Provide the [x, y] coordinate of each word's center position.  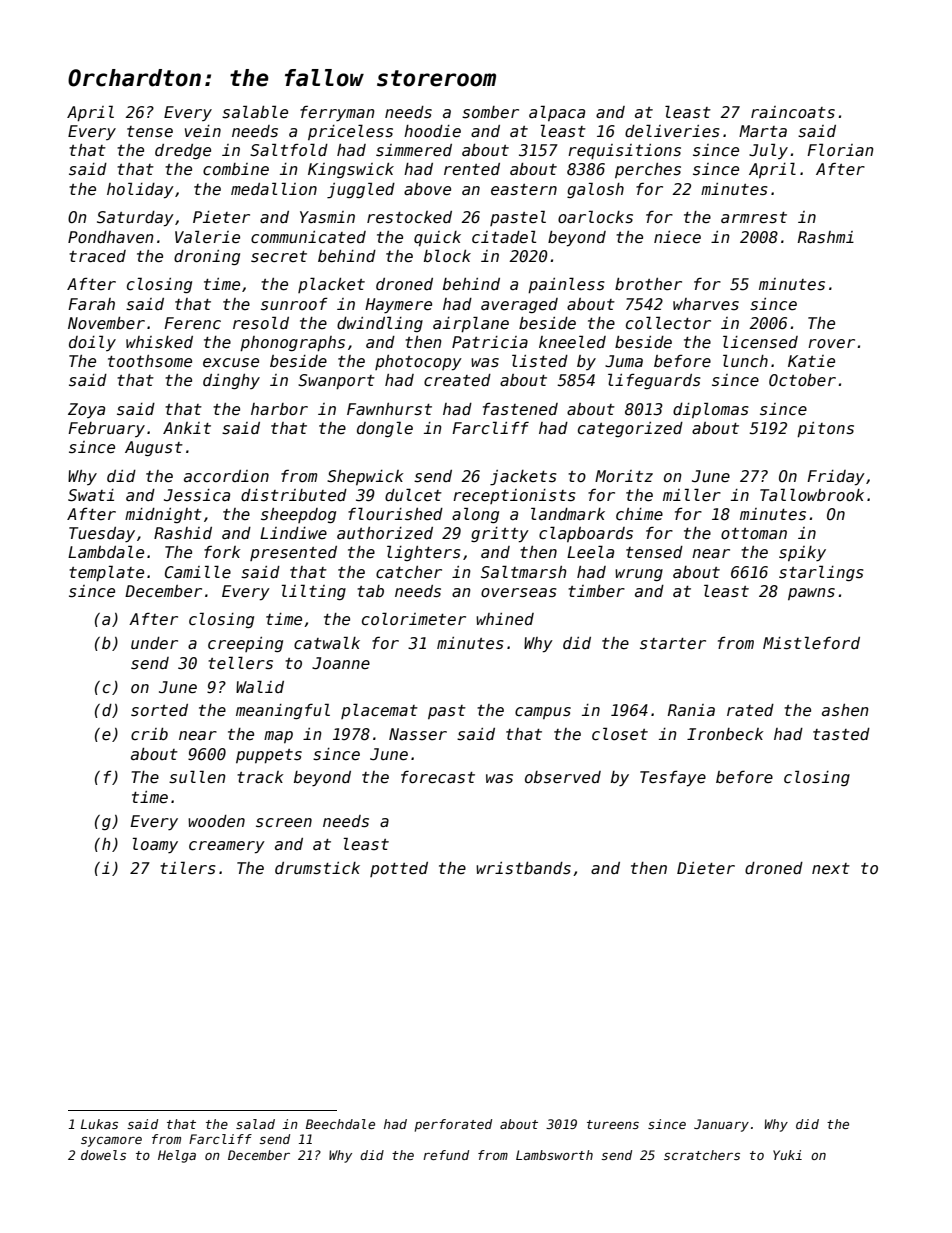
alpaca [557, 113]
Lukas [99, 1124]
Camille [198, 571]
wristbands [523, 868]
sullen [197, 777]
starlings [821, 573]
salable [255, 112]
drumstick [317, 868]
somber [490, 112]
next [831, 868]
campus [543, 713]
